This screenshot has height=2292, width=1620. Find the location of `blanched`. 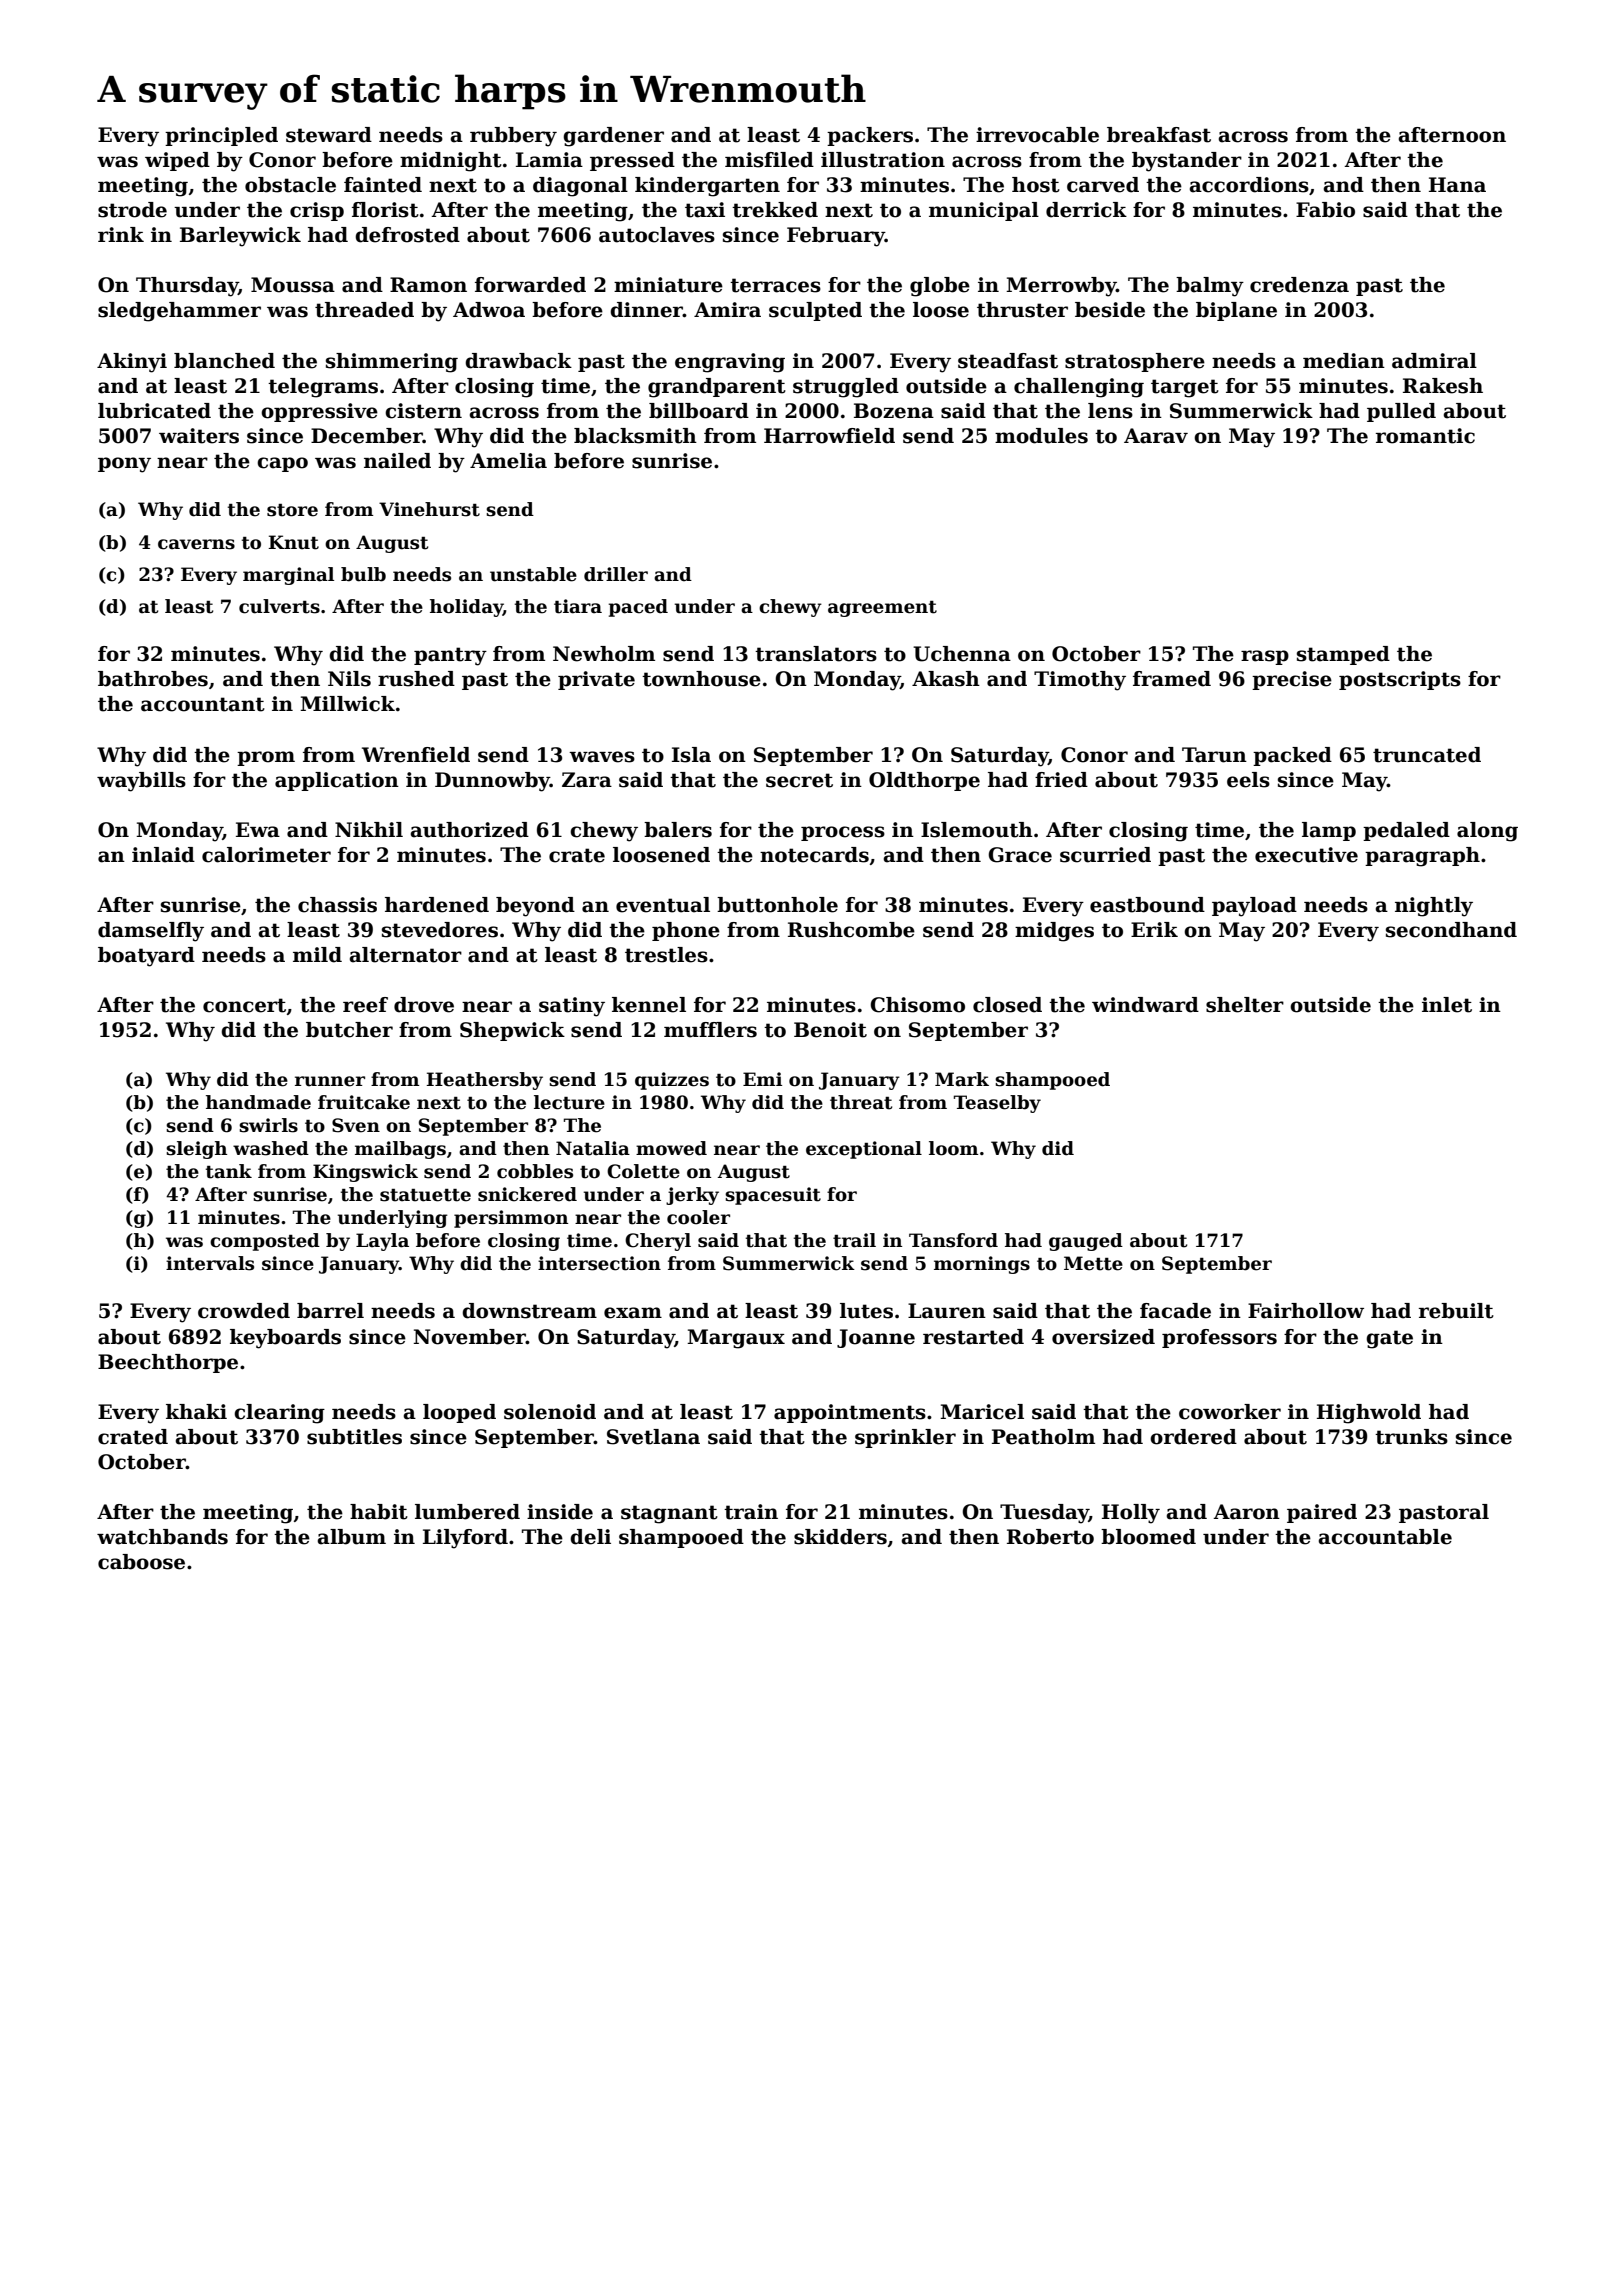

blanched is located at coordinates (224, 361).
